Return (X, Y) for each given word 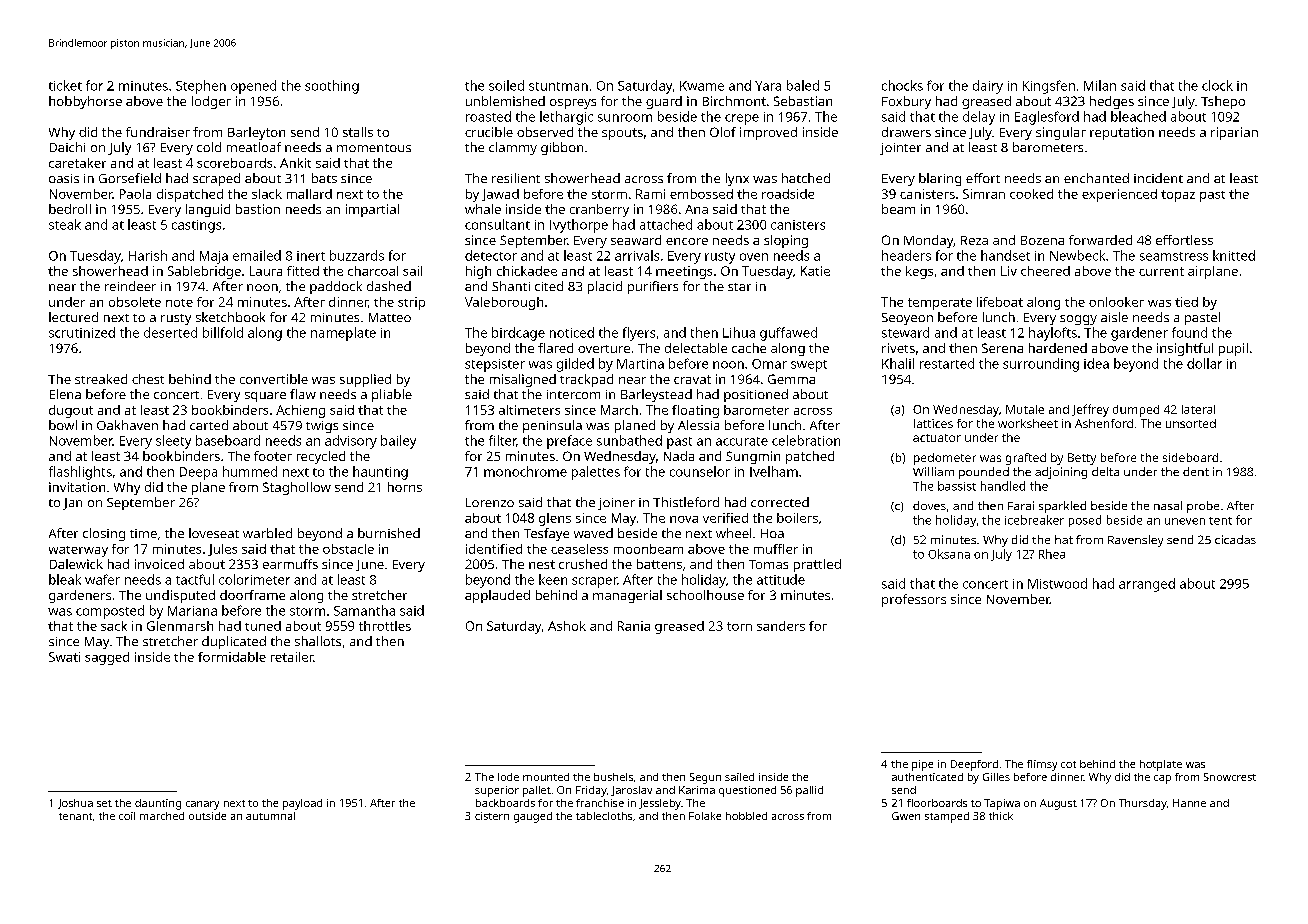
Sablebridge (204, 272)
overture (604, 349)
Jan (72, 504)
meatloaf (254, 147)
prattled (817, 565)
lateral (1198, 409)
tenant (75, 816)
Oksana (949, 554)
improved (768, 133)
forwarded (1100, 240)
